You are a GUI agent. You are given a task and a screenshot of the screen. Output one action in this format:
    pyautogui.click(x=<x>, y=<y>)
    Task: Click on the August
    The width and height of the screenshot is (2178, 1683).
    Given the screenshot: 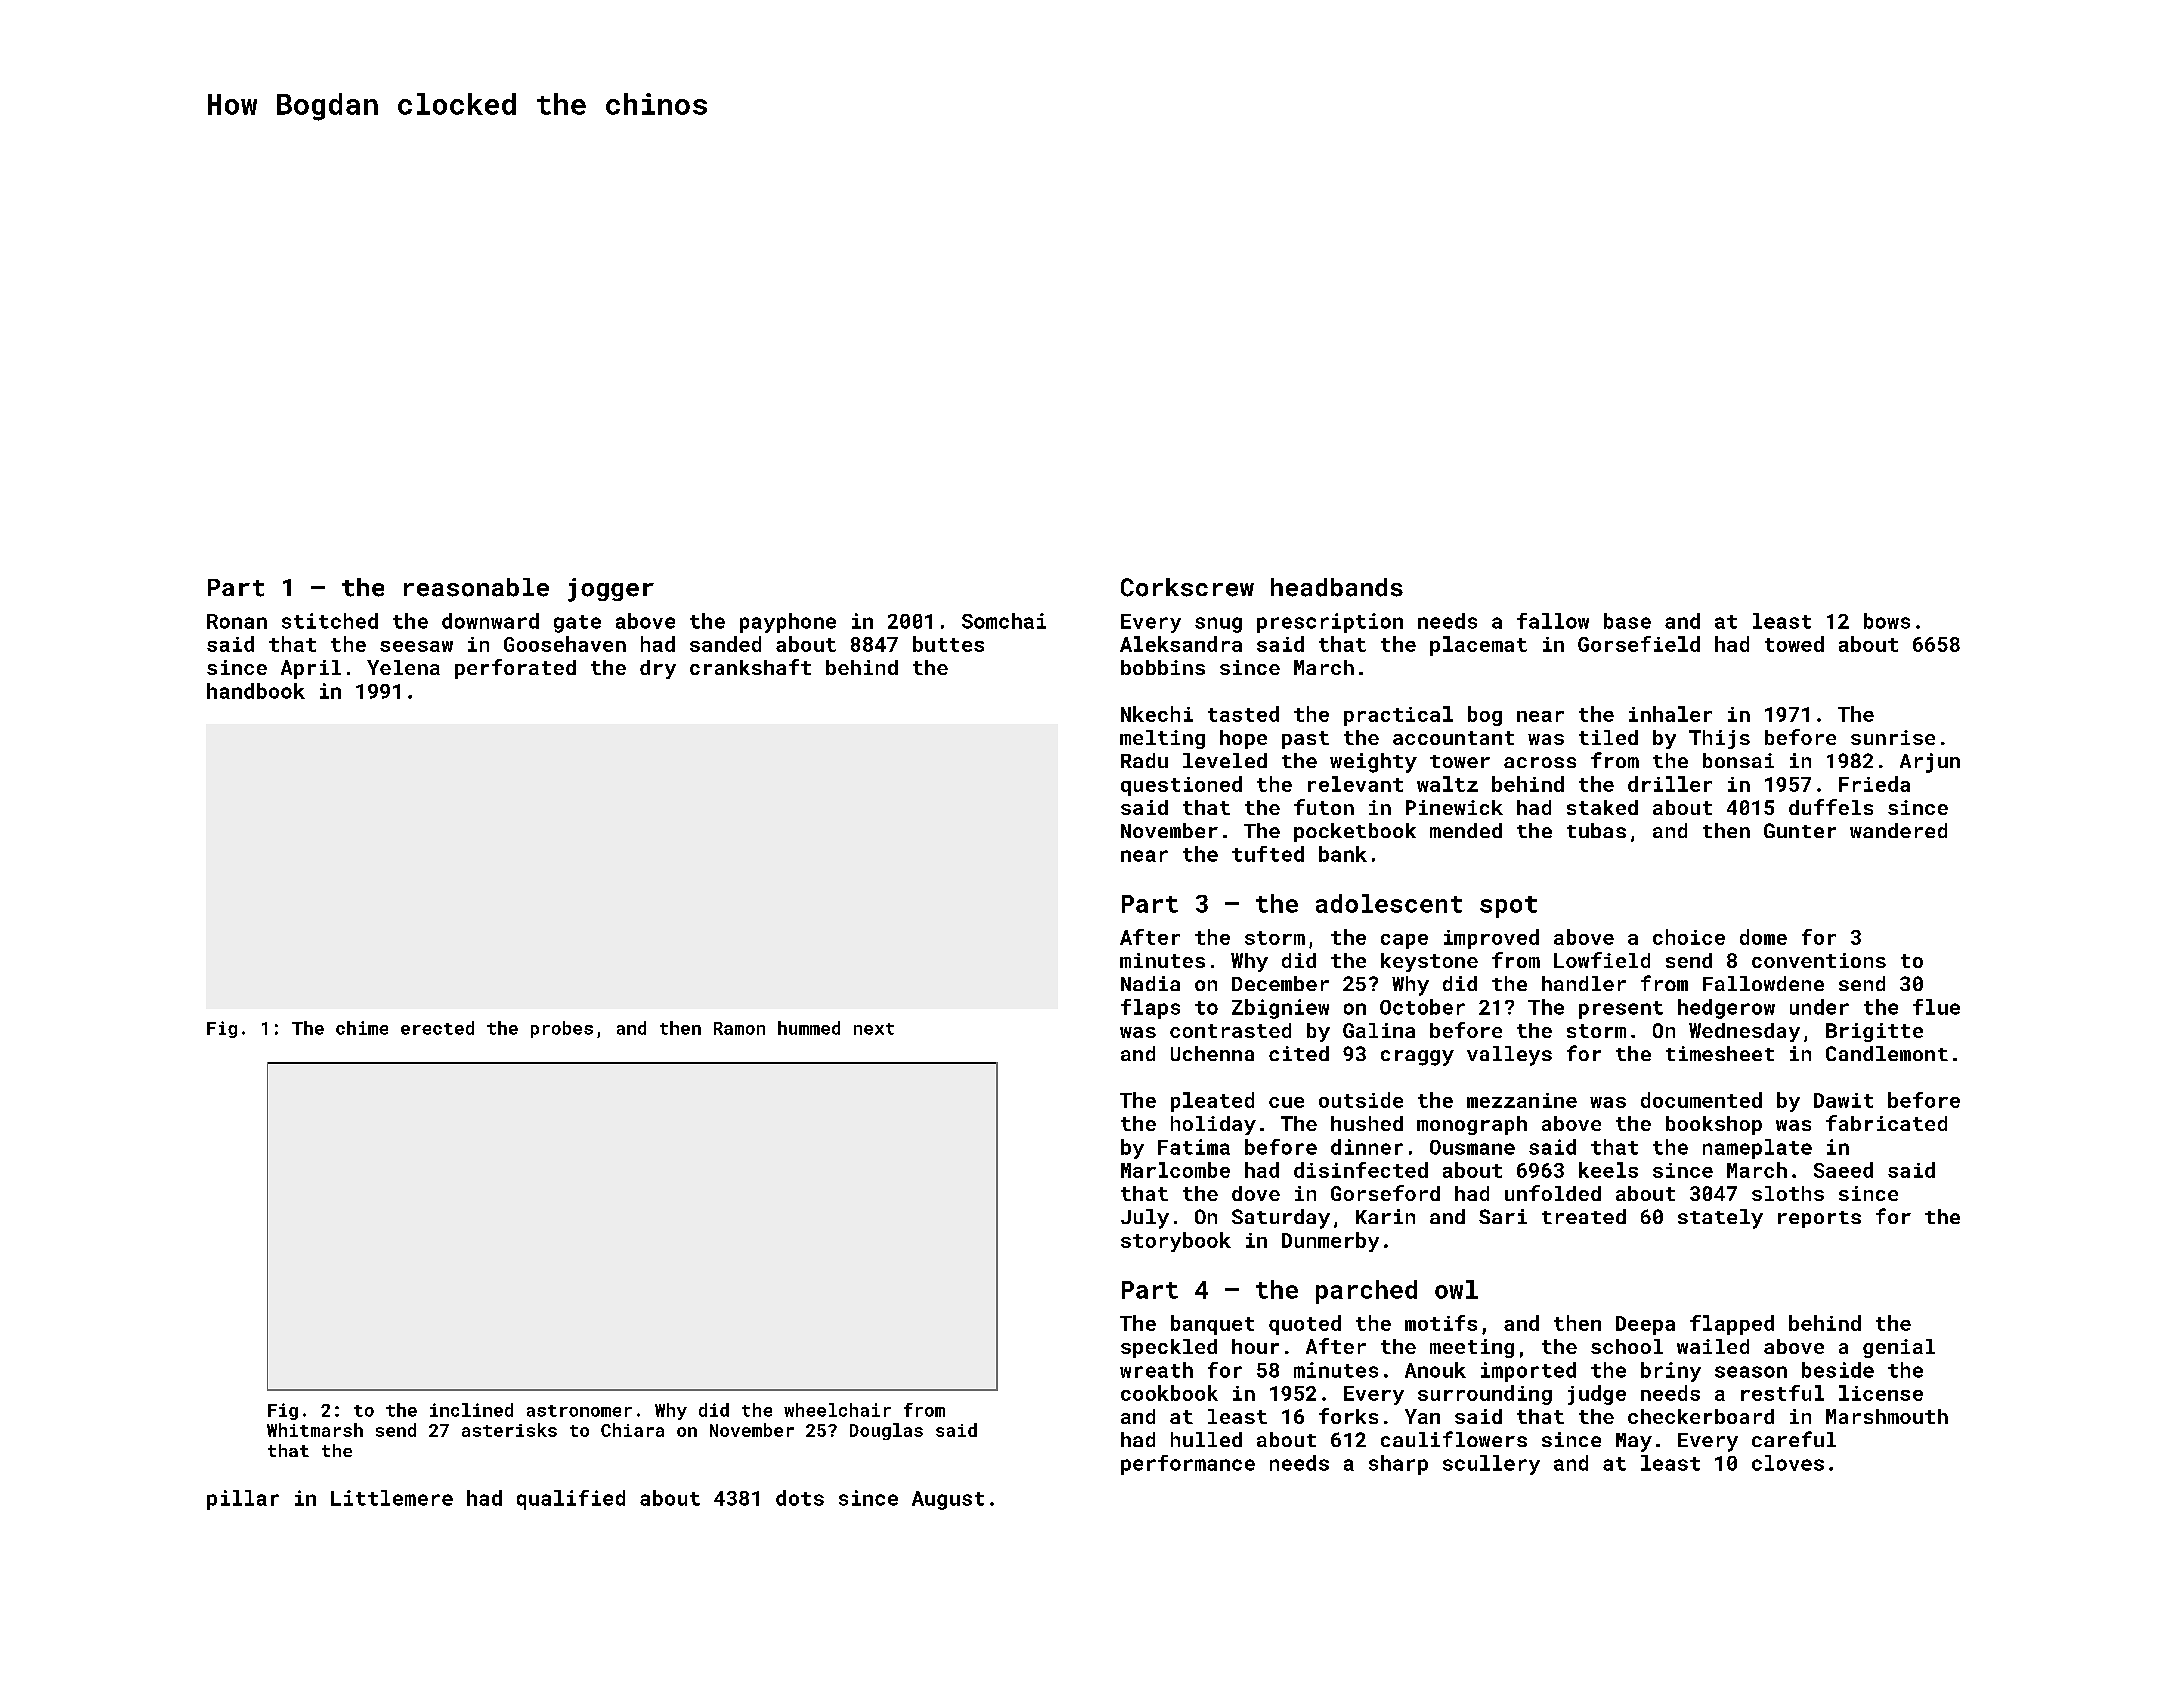 What is the action you would take?
    pyautogui.click(x=948, y=1500)
